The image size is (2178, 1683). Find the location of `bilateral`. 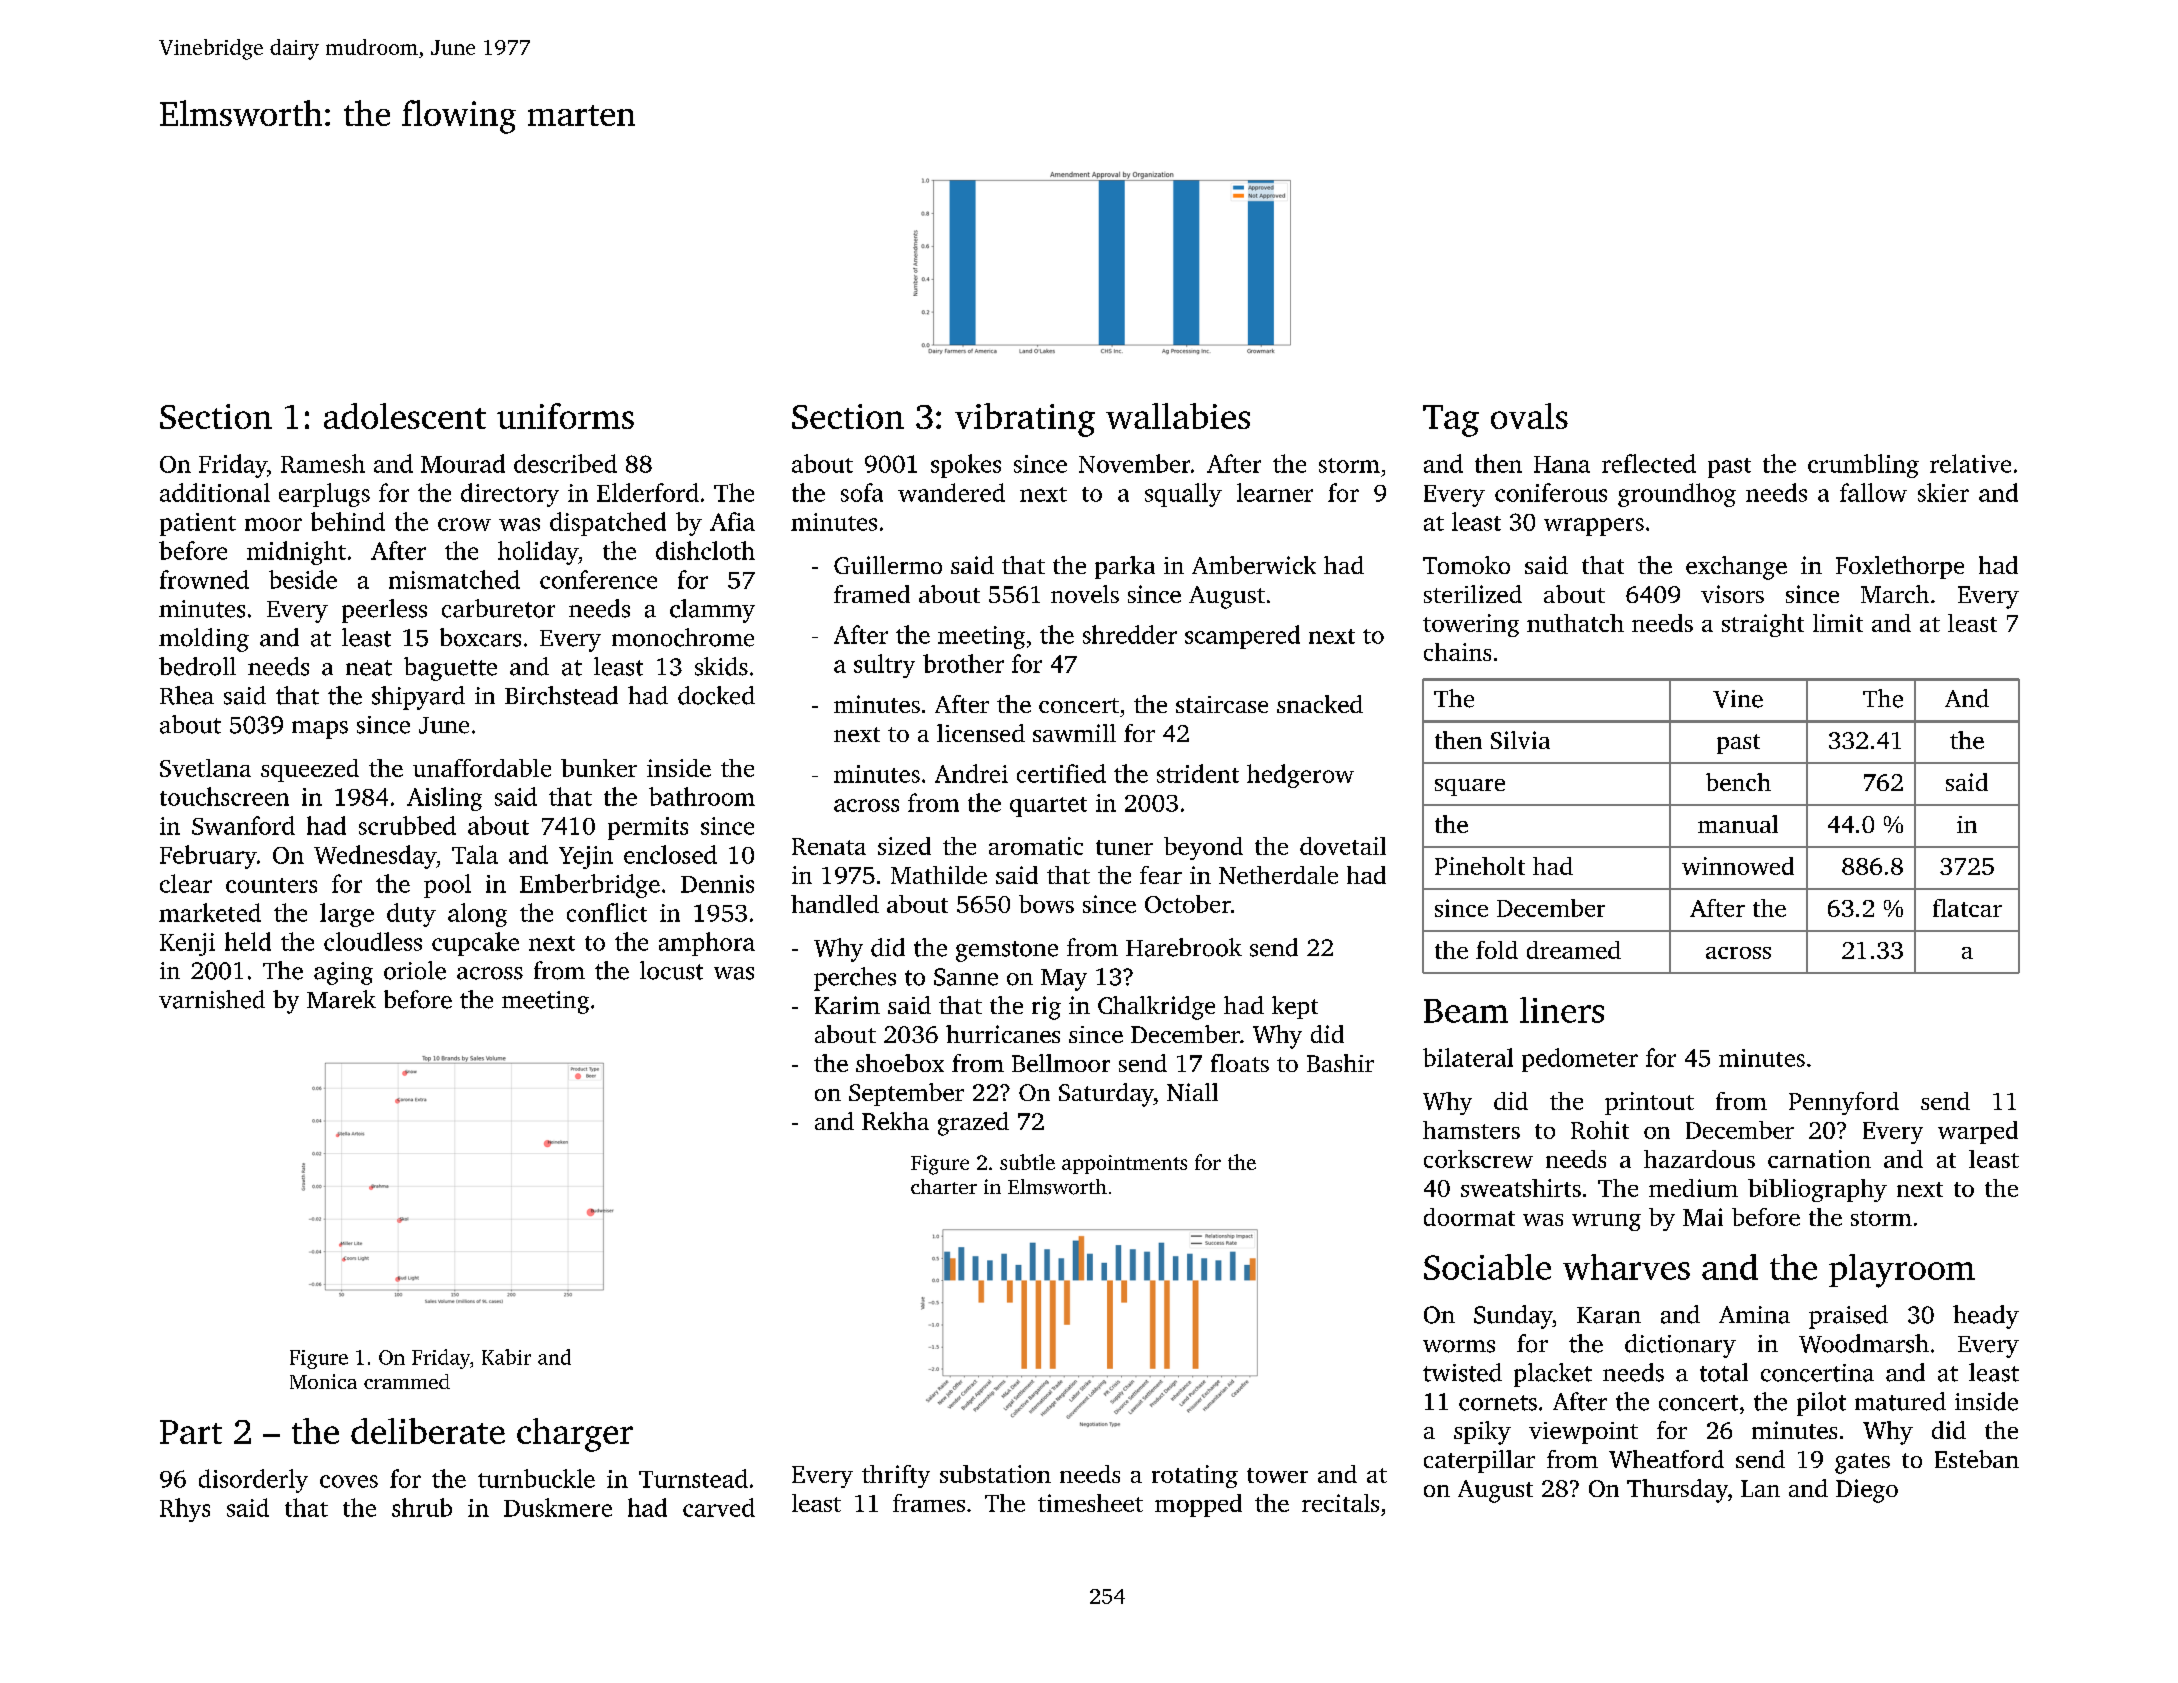

bilateral is located at coordinates (1468, 1057).
